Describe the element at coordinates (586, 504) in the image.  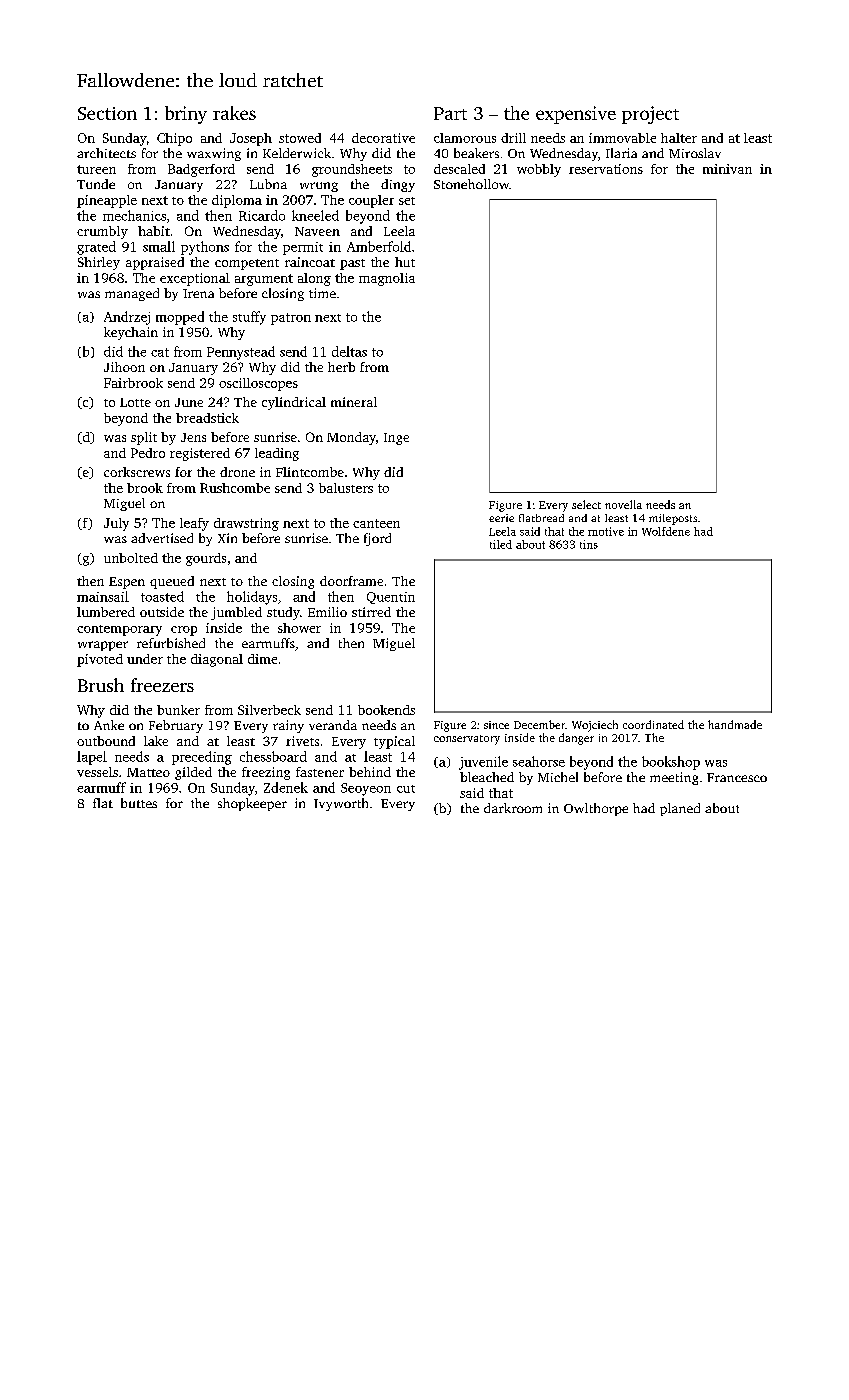
I see `select` at that location.
